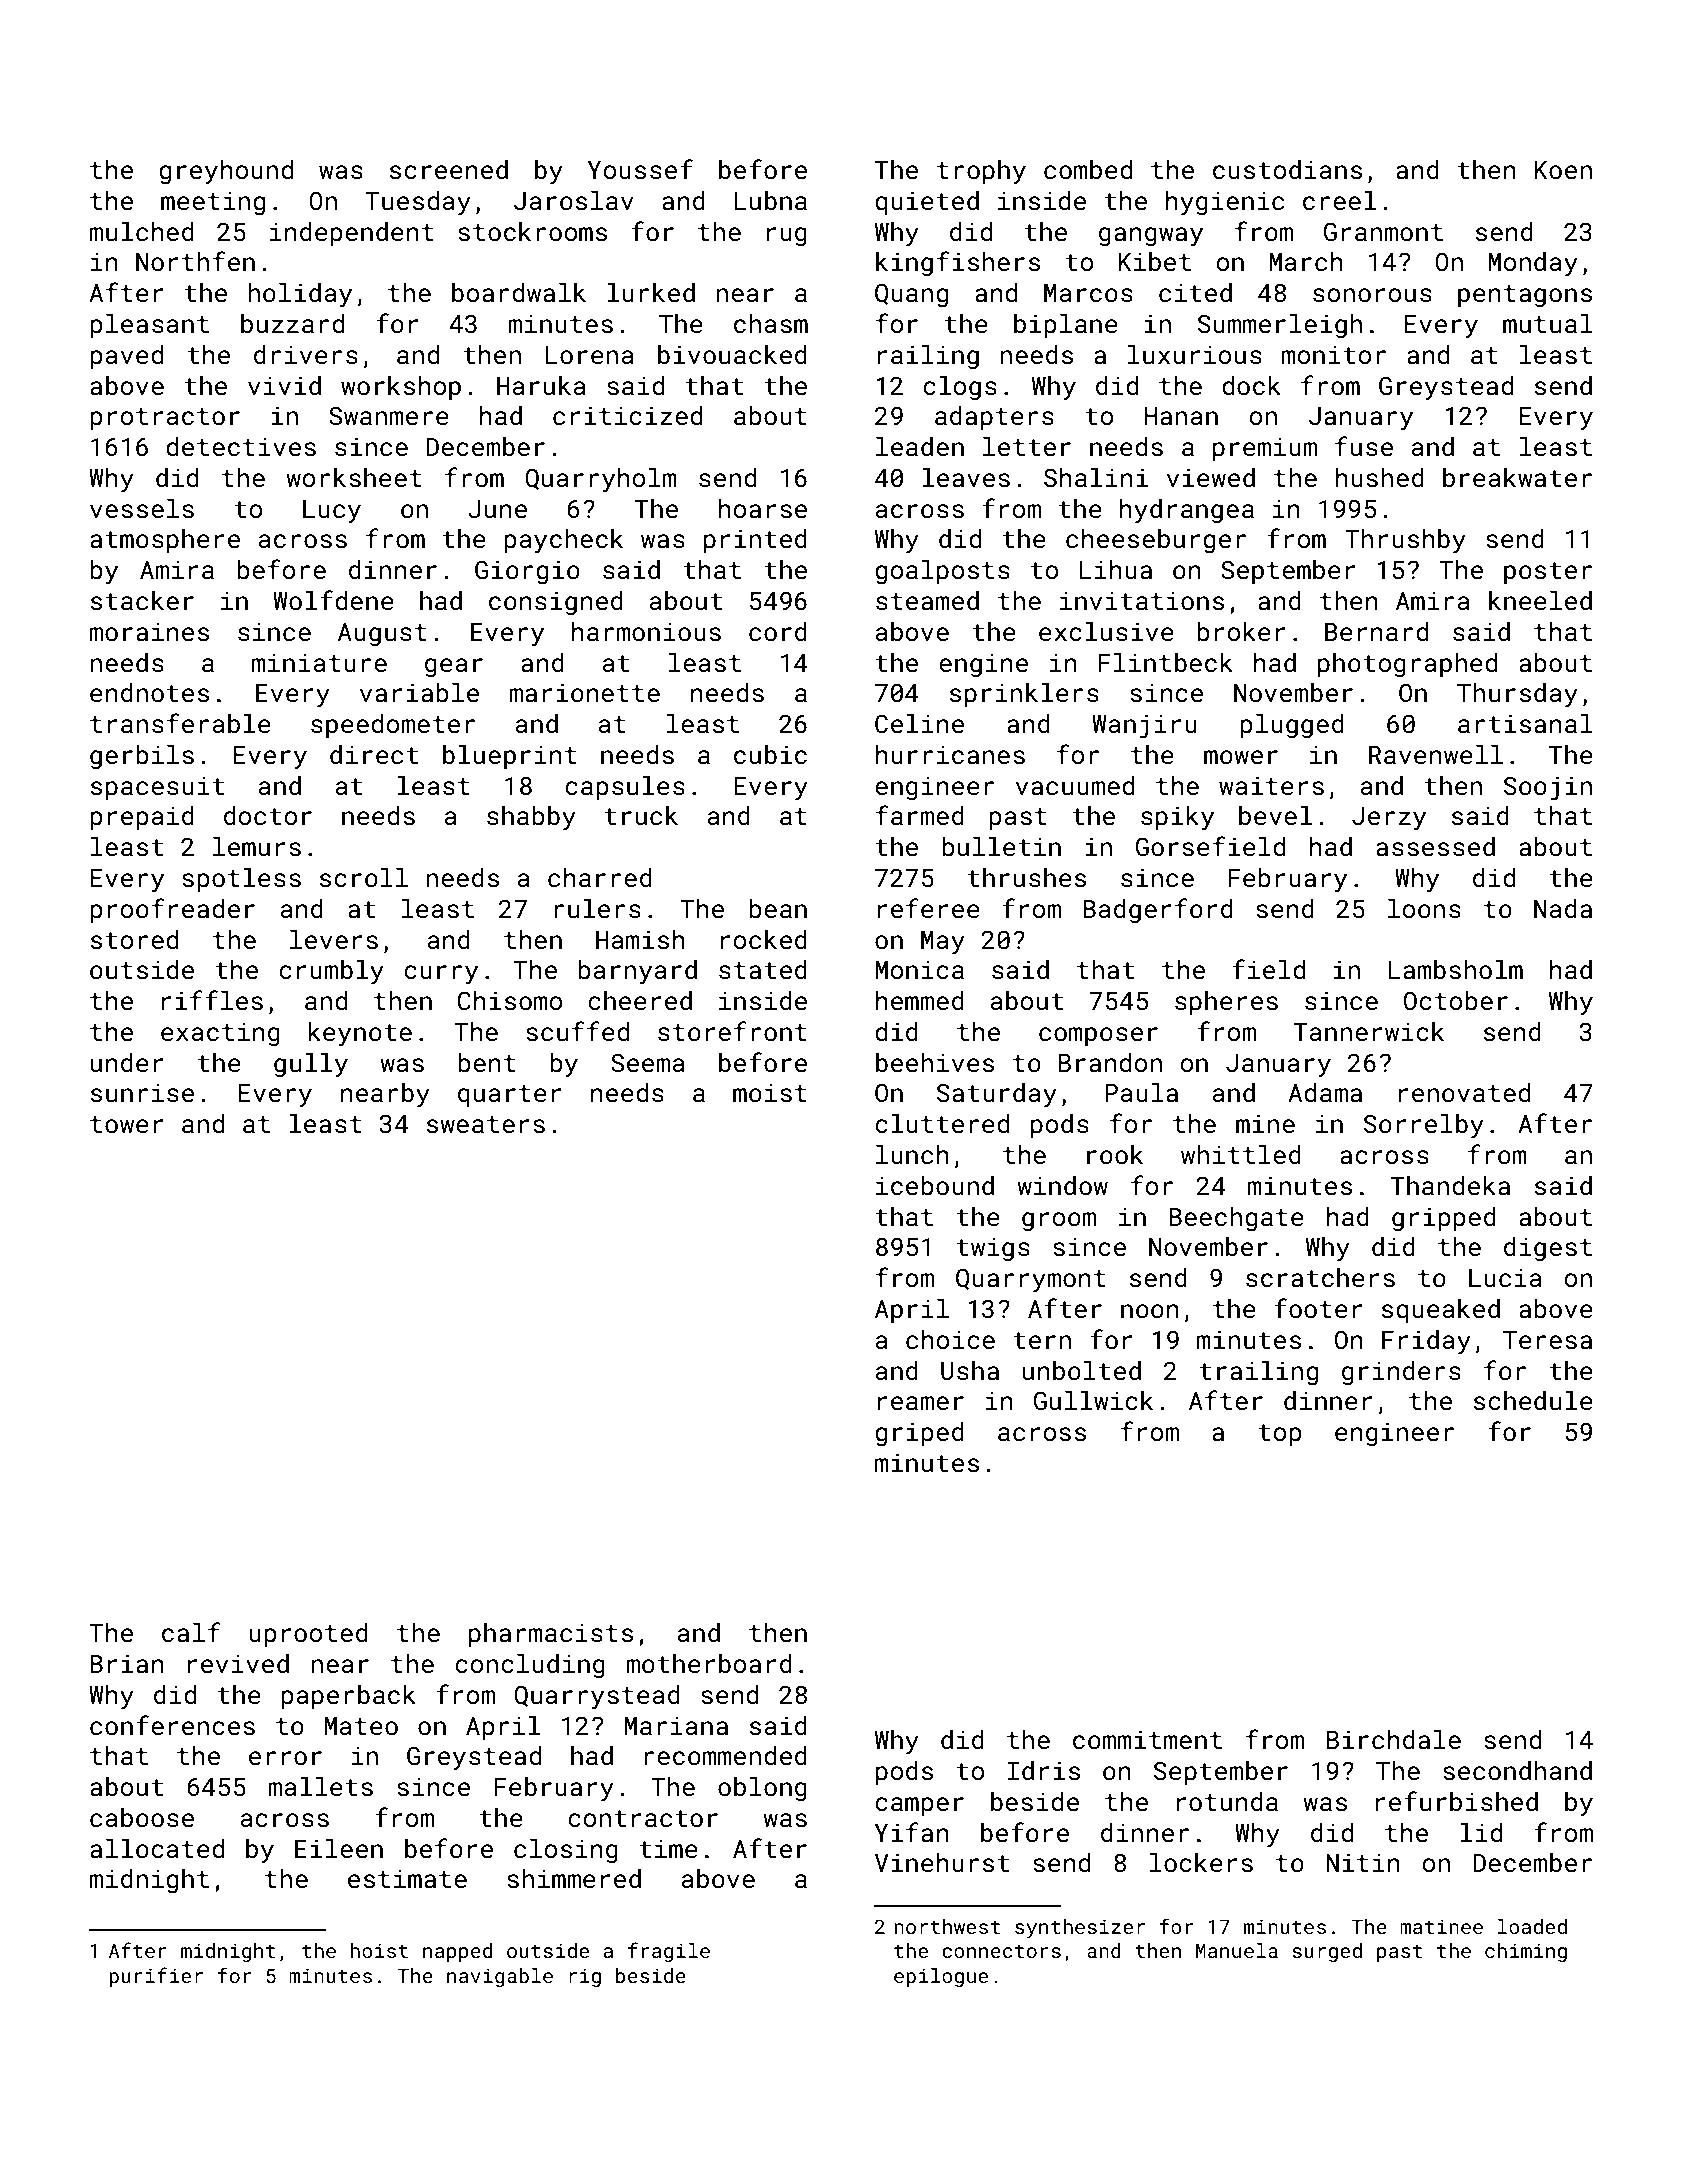  I want to click on storefront, so click(732, 1031).
